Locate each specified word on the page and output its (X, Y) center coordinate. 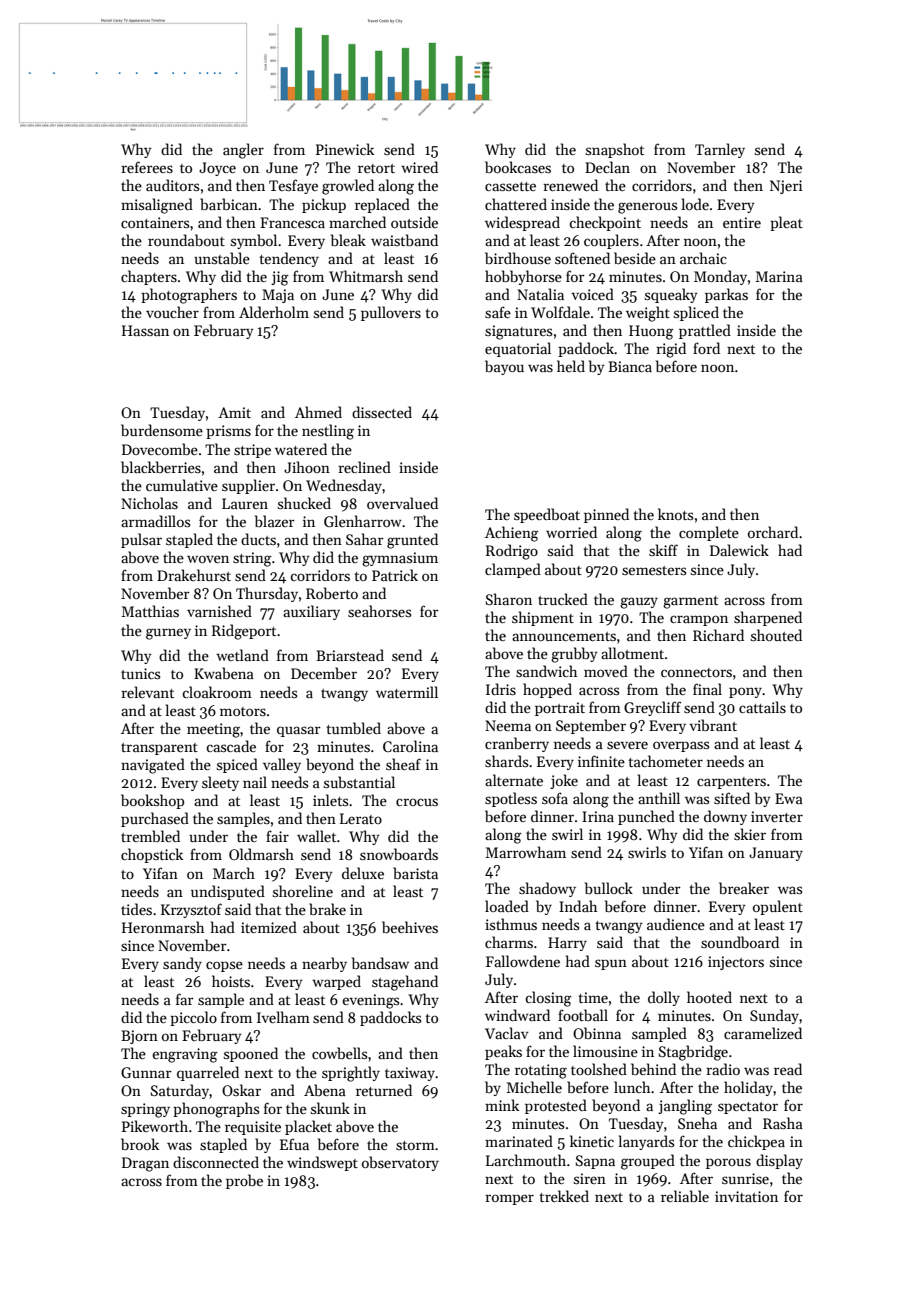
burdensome (162, 430)
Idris (501, 689)
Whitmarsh (366, 276)
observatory (400, 1163)
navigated (153, 766)
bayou (504, 367)
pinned (606, 515)
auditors (172, 185)
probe (244, 1181)
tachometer (666, 761)
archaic (703, 258)
